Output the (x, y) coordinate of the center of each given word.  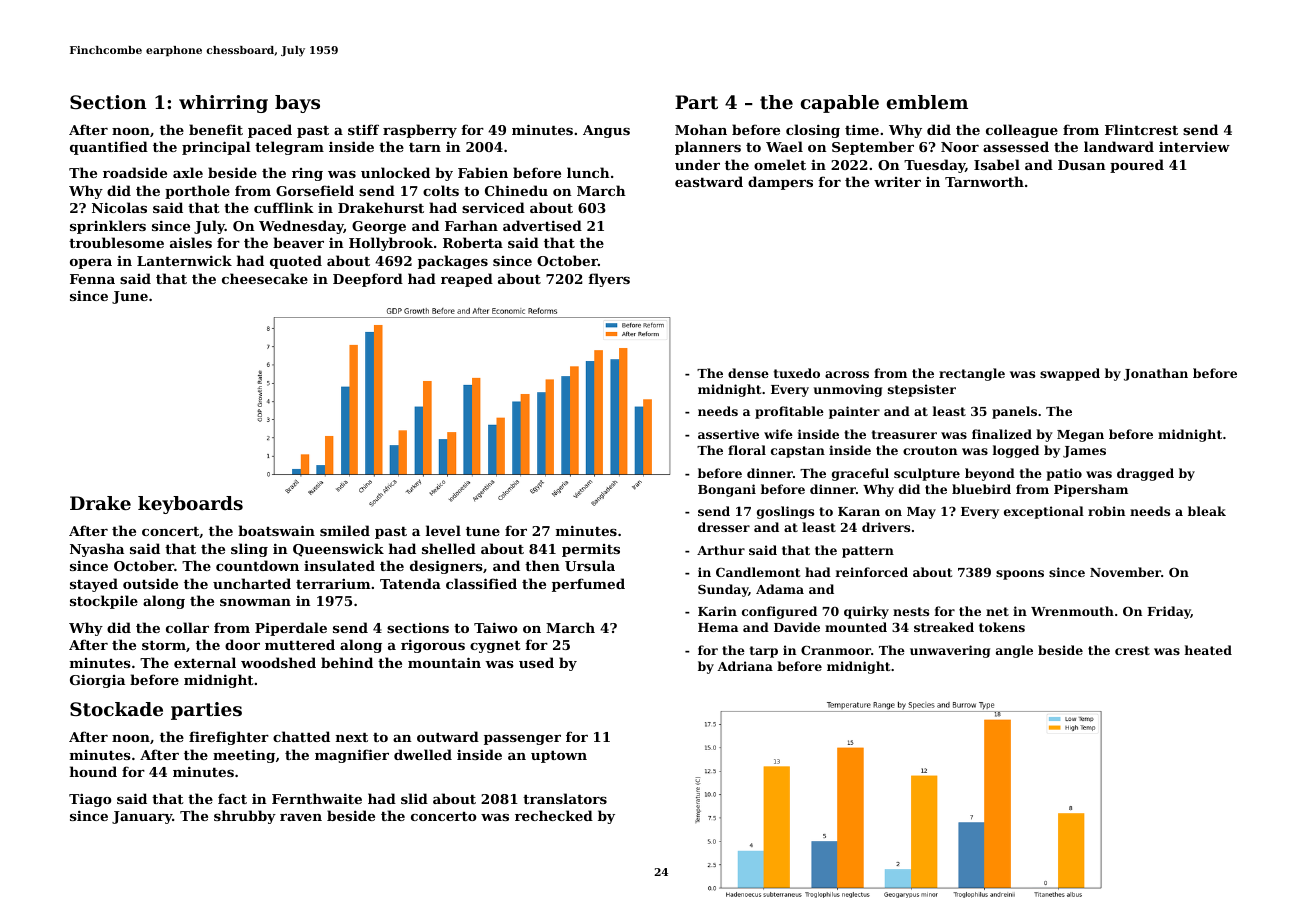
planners (708, 148)
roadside (135, 172)
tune (483, 531)
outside (150, 583)
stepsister (922, 390)
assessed (1016, 146)
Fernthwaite (317, 798)
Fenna (92, 279)
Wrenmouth (1072, 611)
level (443, 530)
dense (748, 373)
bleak (1207, 511)
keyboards (190, 505)
